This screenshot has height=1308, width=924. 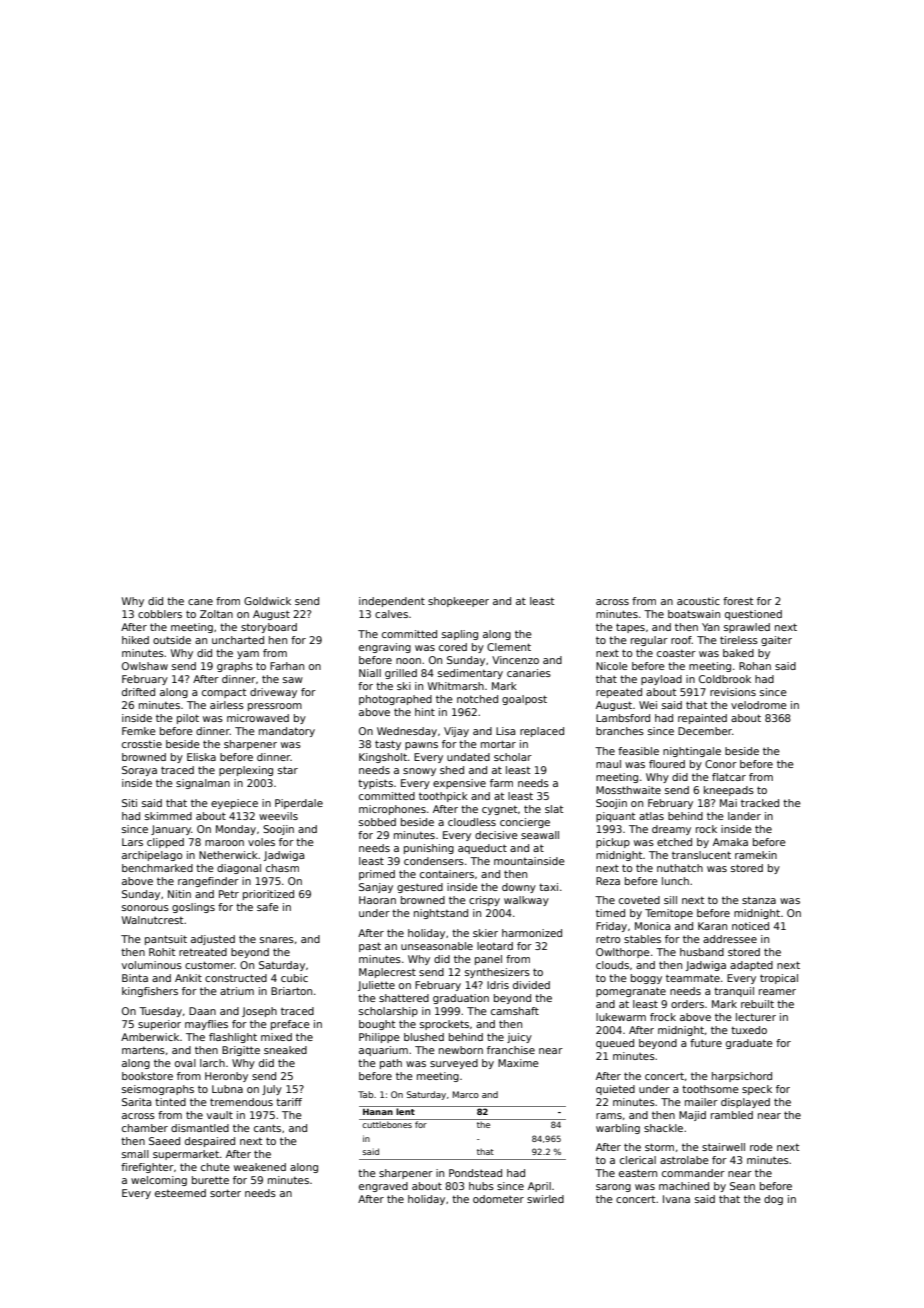 I want to click on Petr, so click(x=229, y=894).
